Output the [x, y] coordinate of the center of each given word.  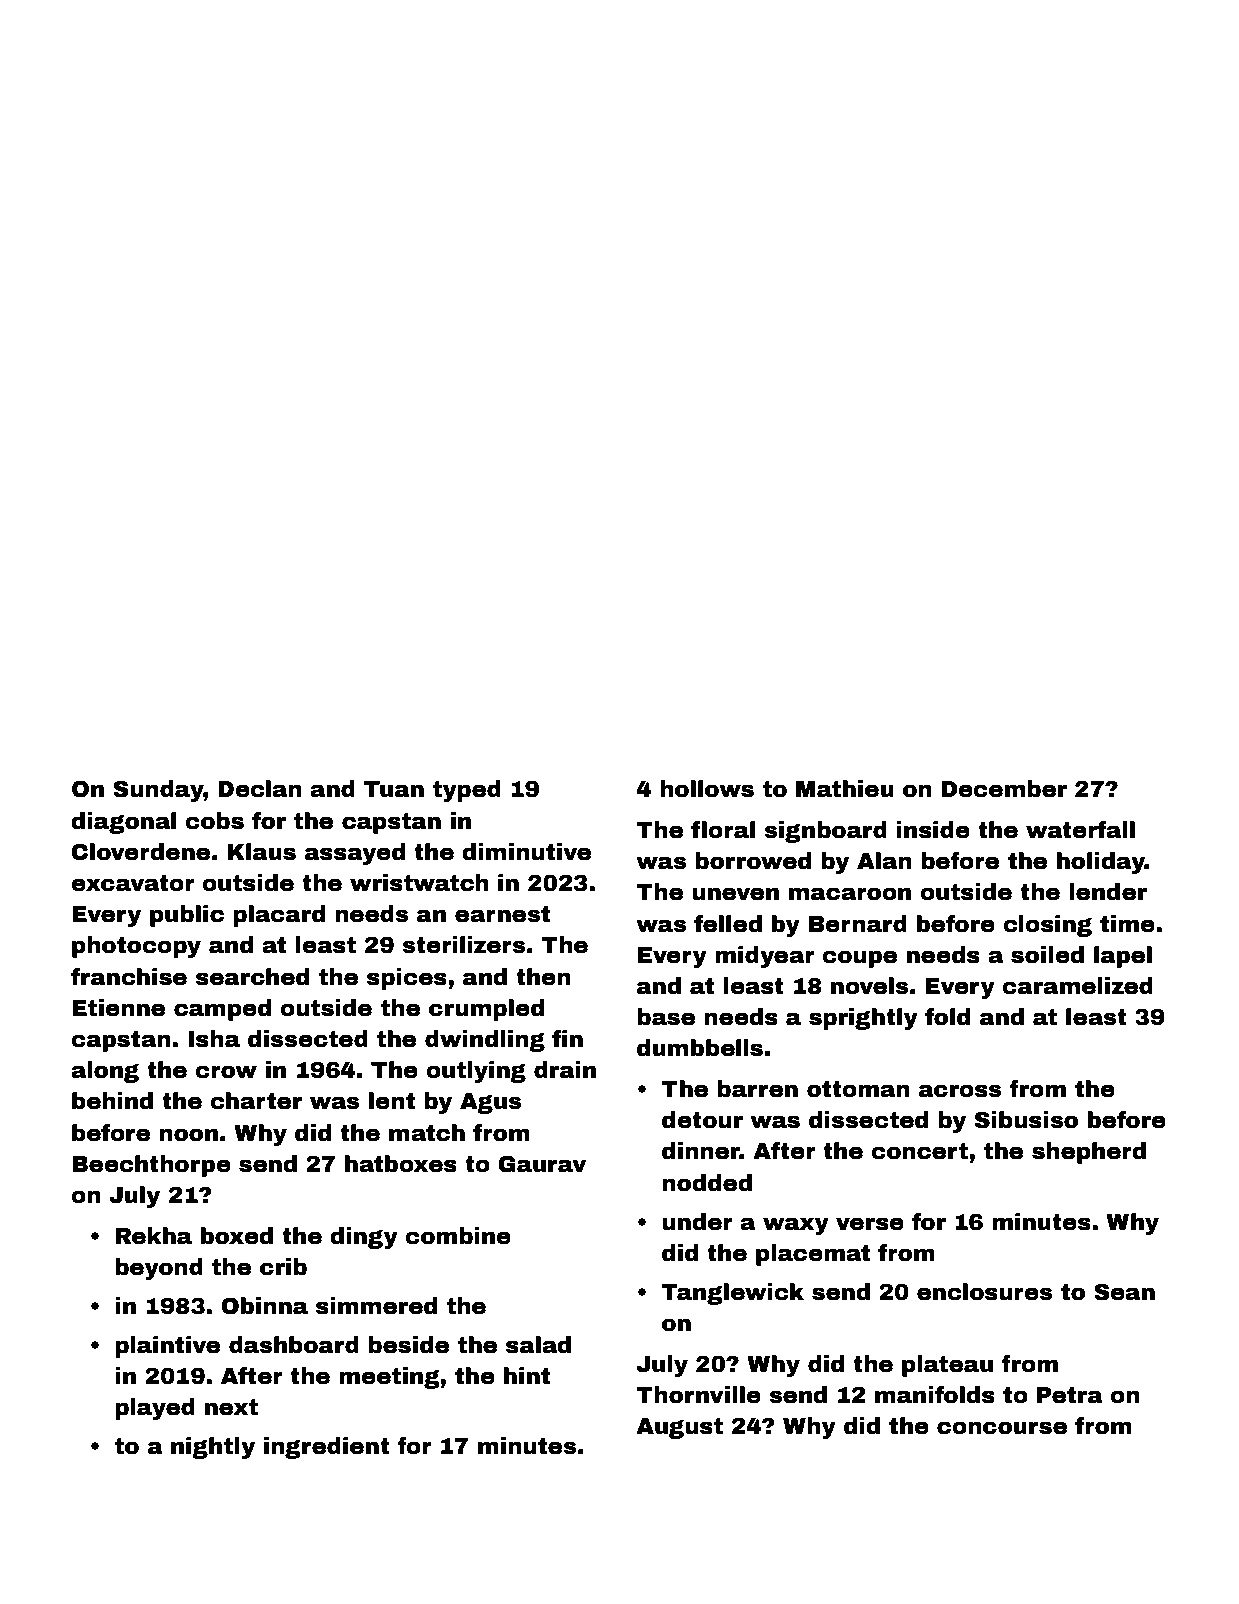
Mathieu [845, 789]
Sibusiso [1026, 1120]
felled [728, 924]
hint [527, 1376]
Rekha [154, 1236]
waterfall [1080, 830]
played [155, 1409]
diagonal [123, 823]
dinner [701, 1151]
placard [279, 916]
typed [467, 791]
